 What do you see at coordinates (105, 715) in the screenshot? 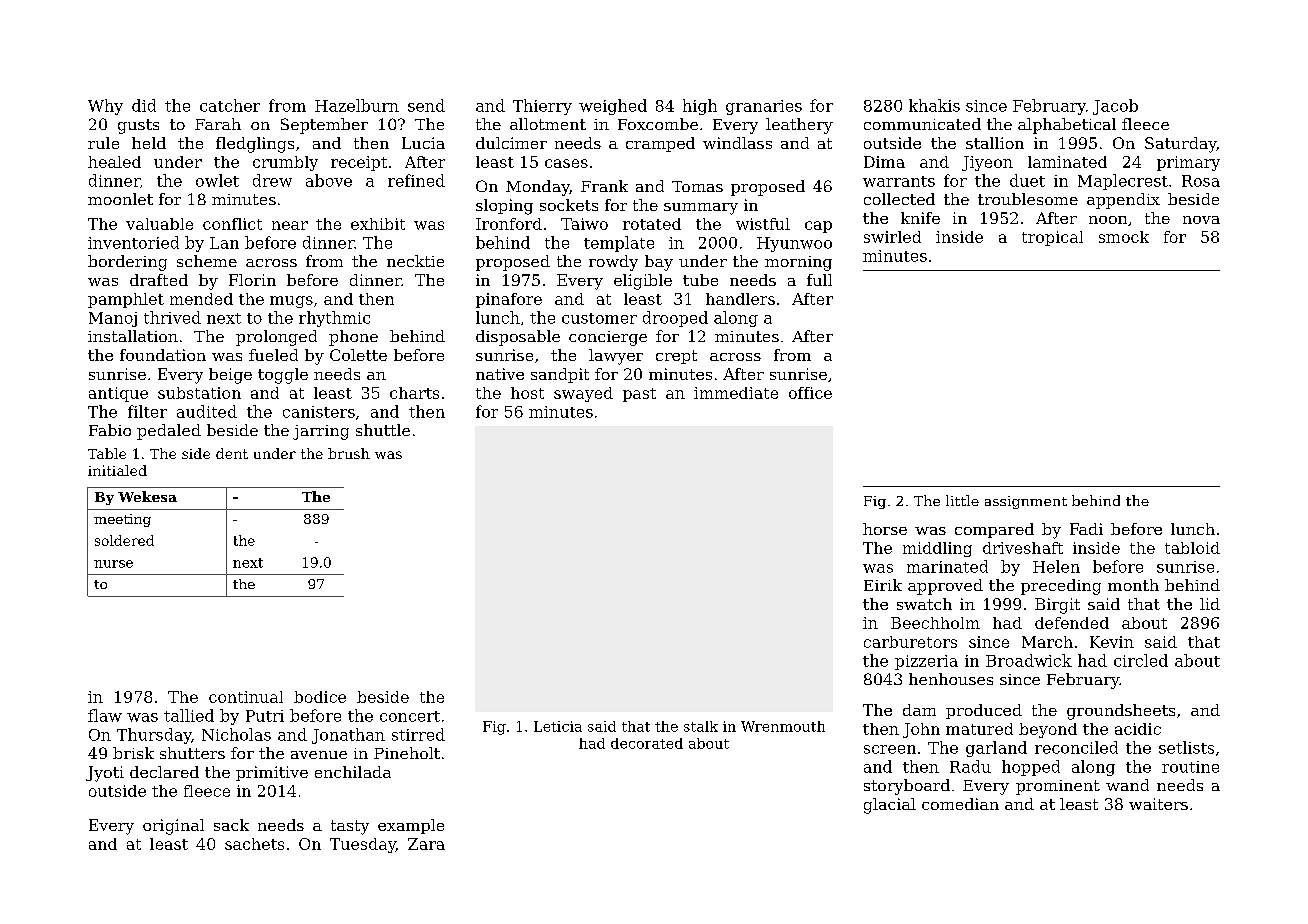
I see `flaw` at bounding box center [105, 715].
